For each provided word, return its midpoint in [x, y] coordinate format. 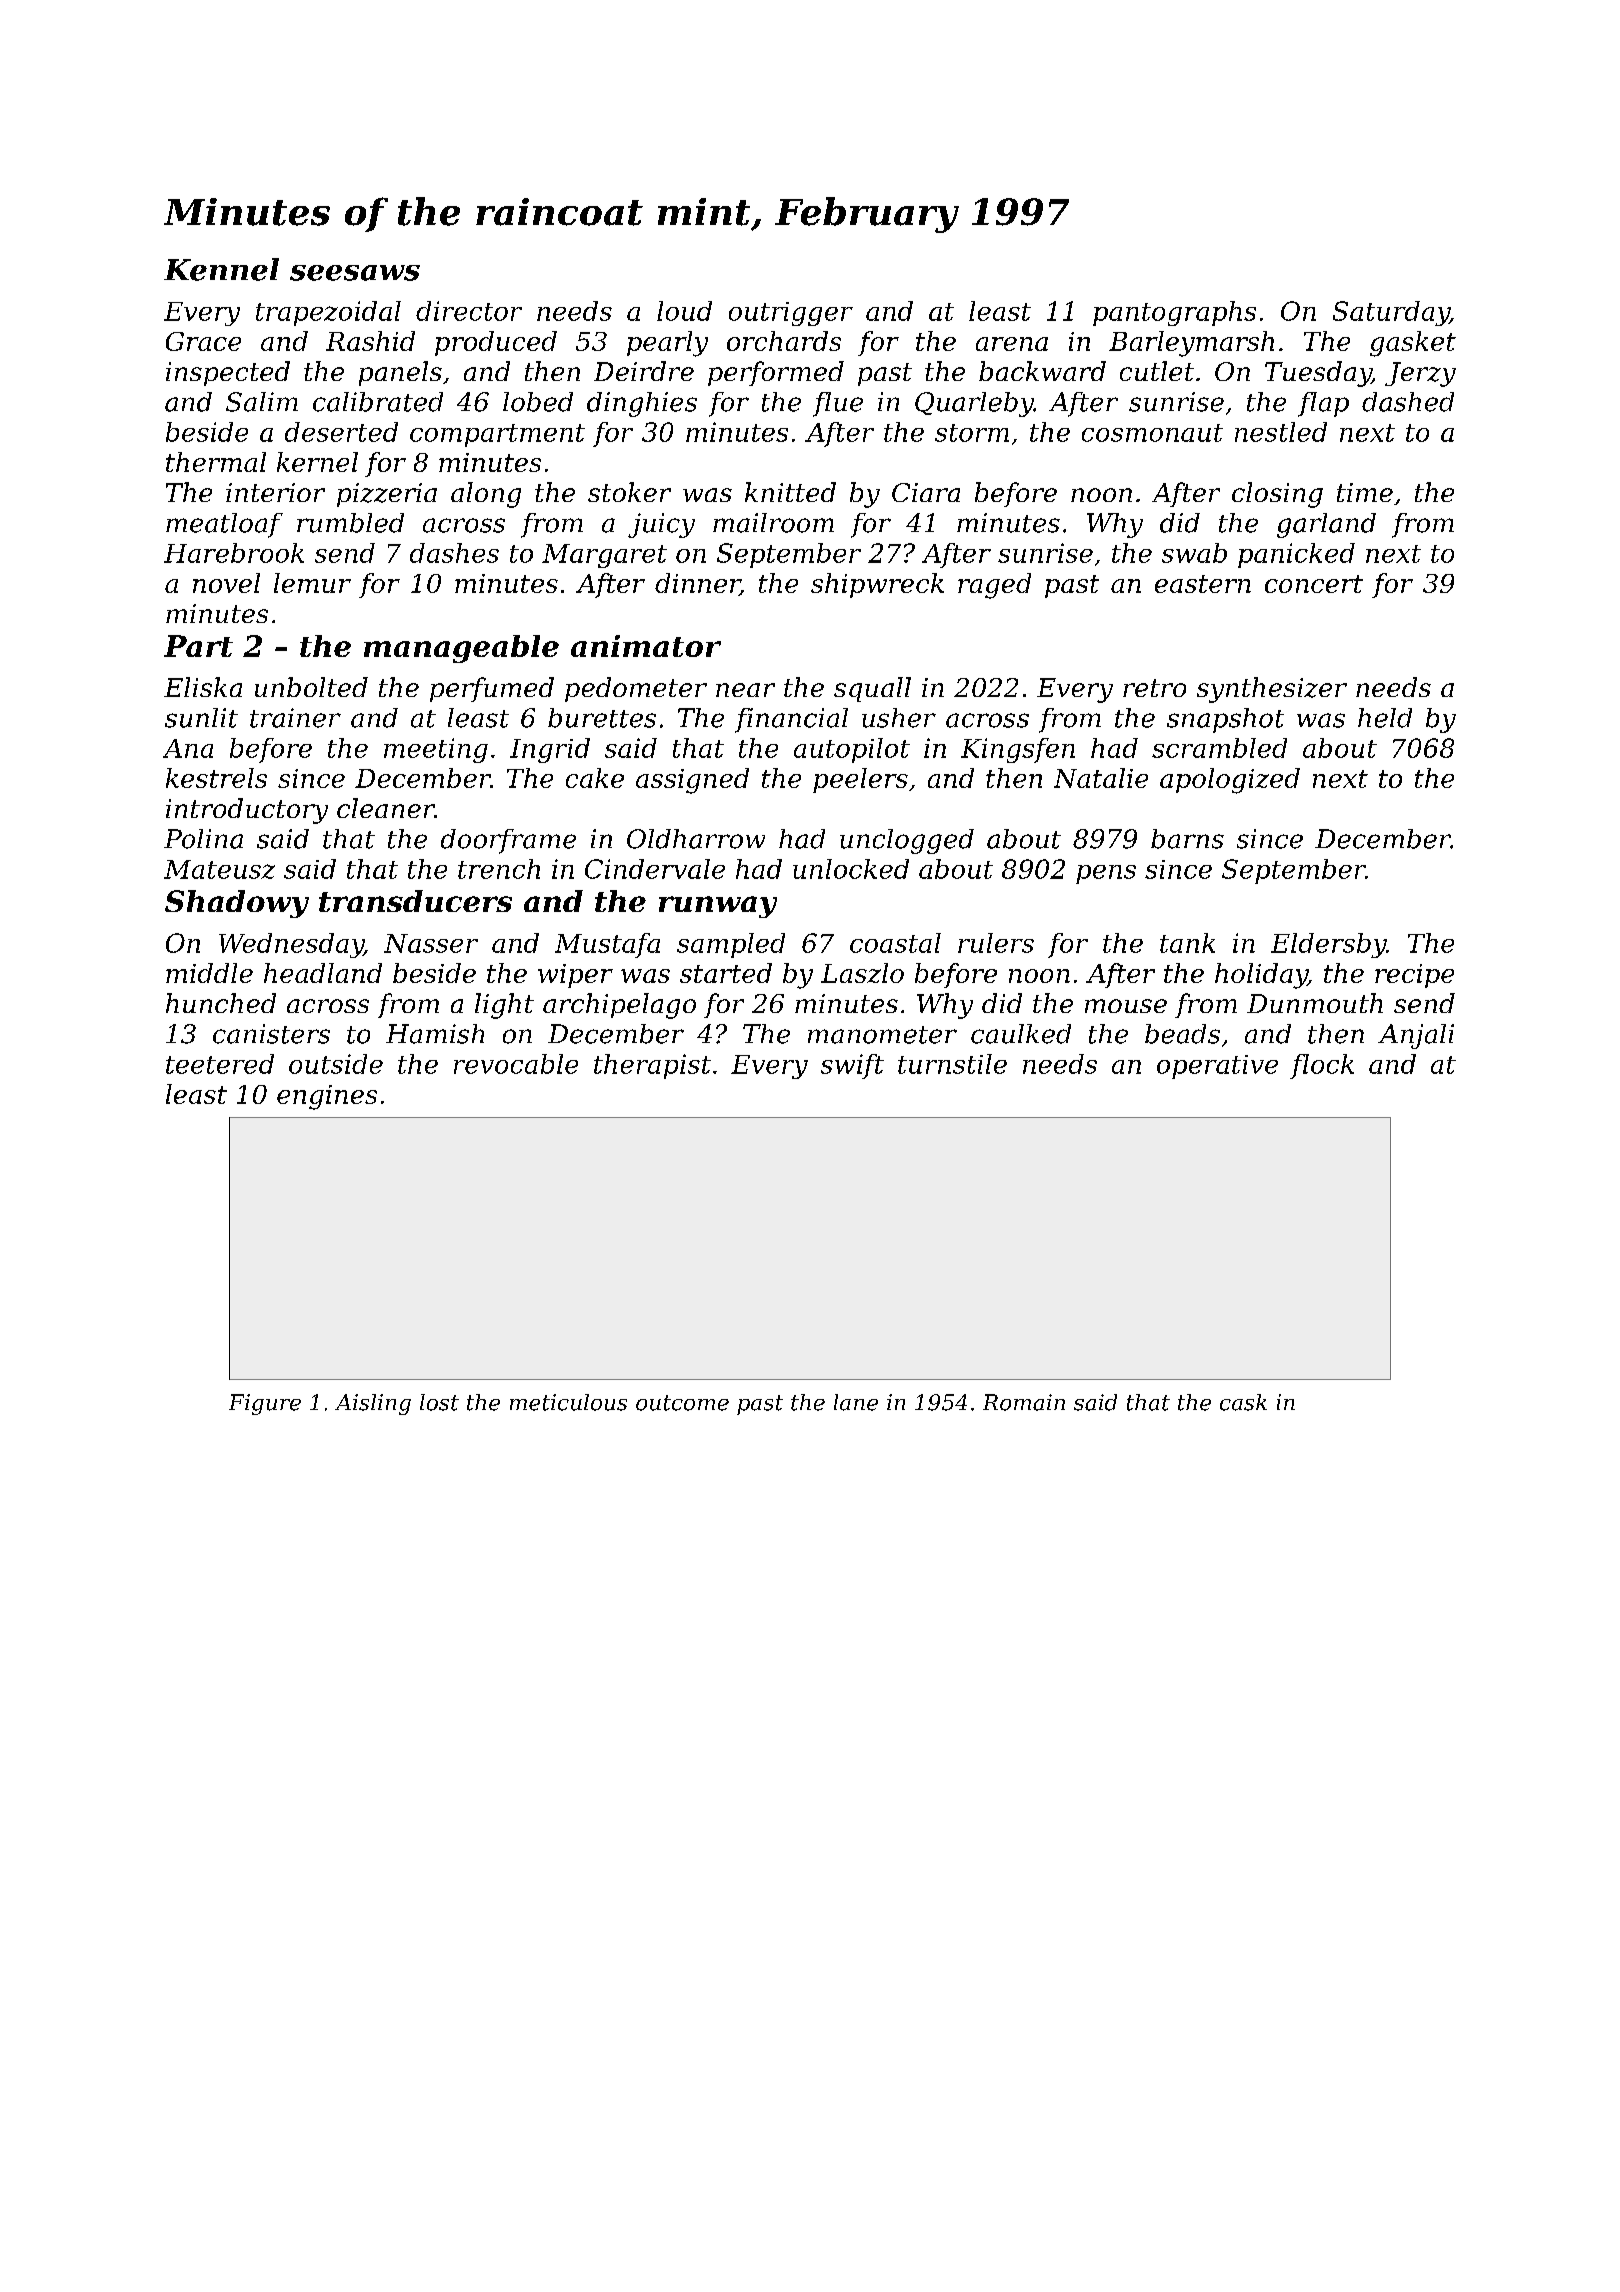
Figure [265, 1404]
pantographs [1174, 313]
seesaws [355, 273]
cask [1243, 1402]
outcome [682, 1403]
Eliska [203, 687]
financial [791, 720]
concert [1314, 584]
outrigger [791, 314]
